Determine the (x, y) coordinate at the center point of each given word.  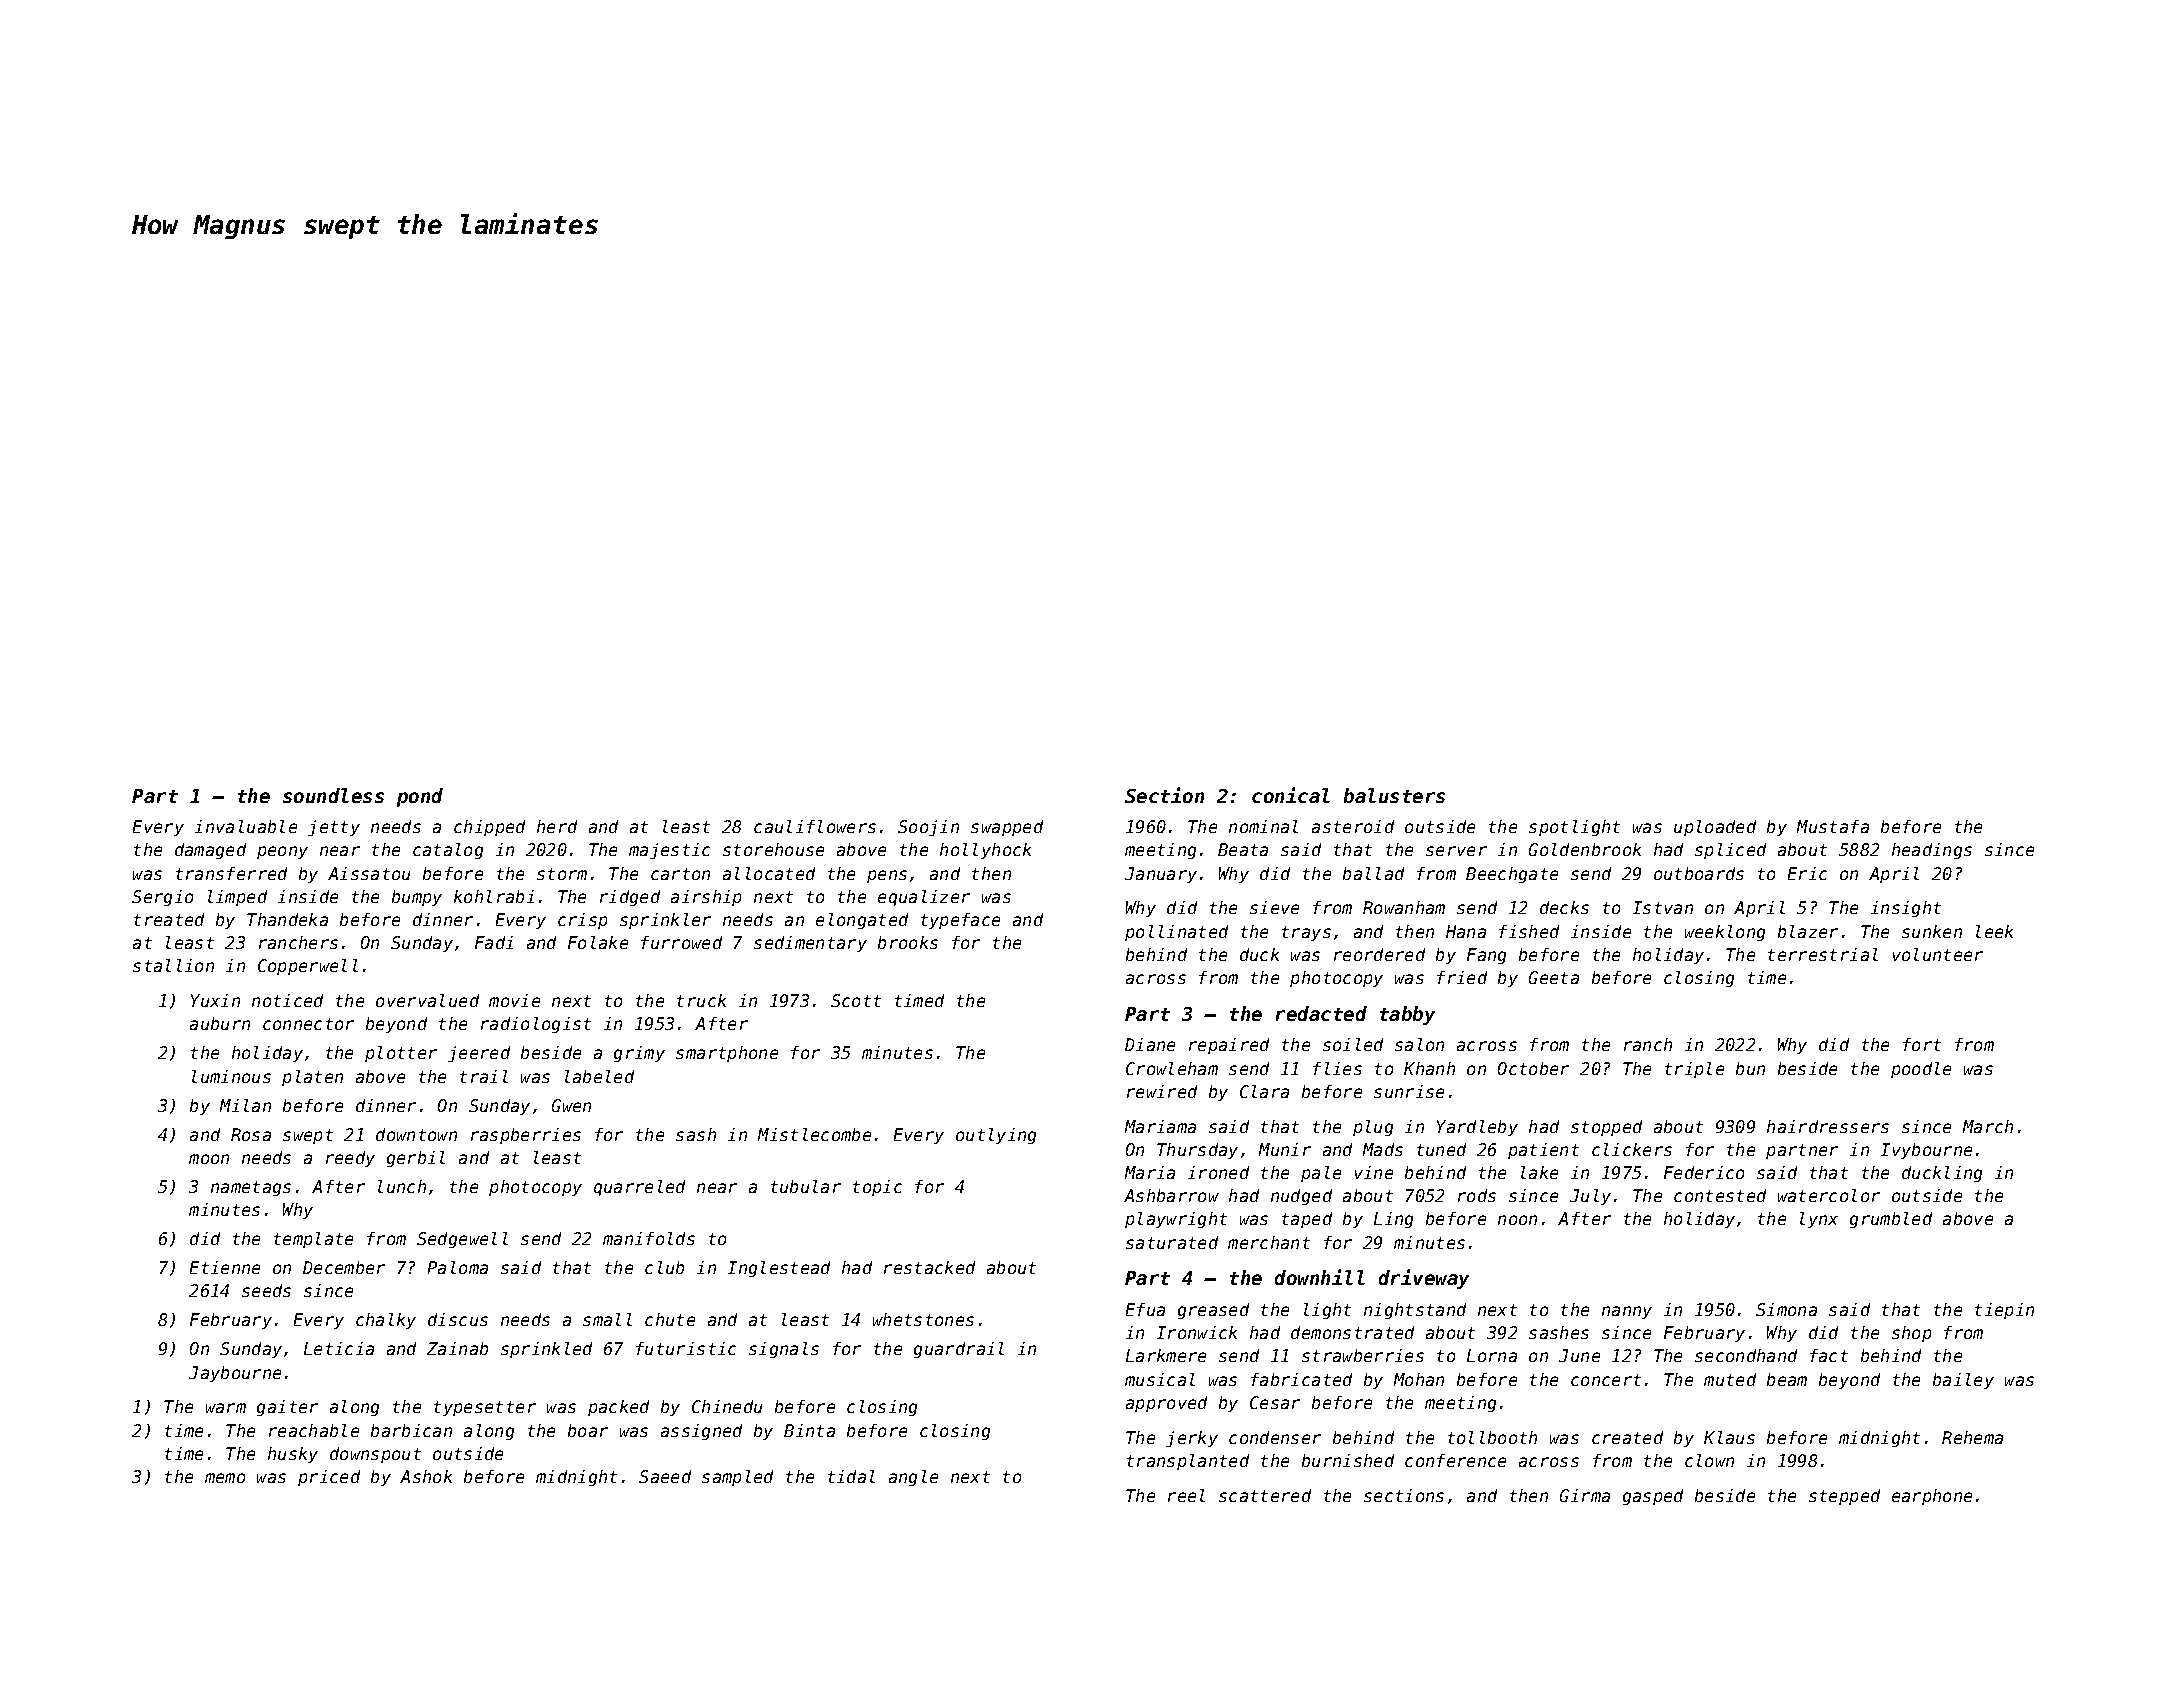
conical (1291, 795)
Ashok (426, 1476)
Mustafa (1833, 826)
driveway (1424, 1279)
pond (420, 797)
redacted (1321, 1013)
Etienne (225, 1267)
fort (1922, 1044)
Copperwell (308, 967)
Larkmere (1166, 1355)
